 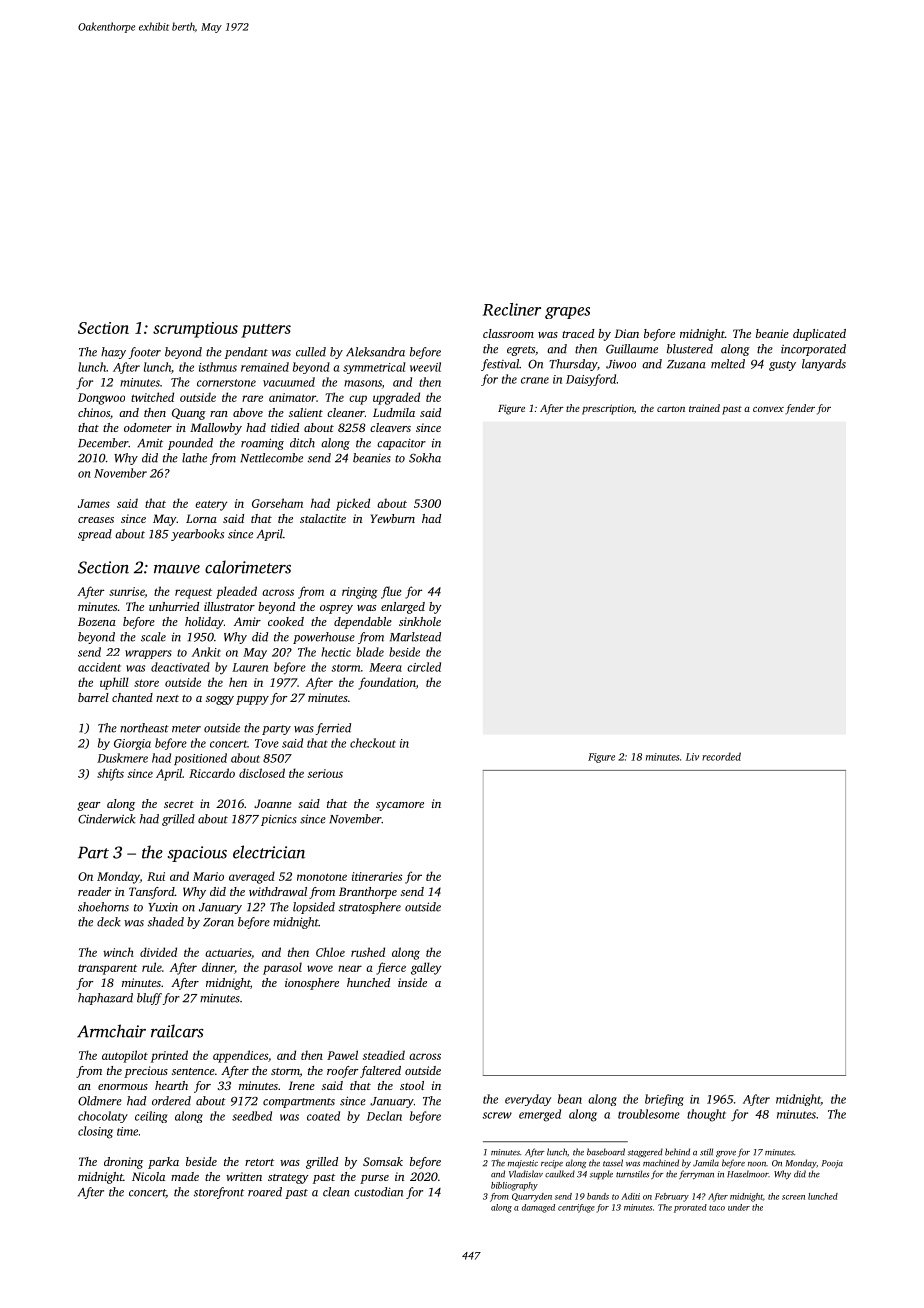 What do you see at coordinates (523, 1164) in the screenshot?
I see `majestic` at bounding box center [523, 1164].
